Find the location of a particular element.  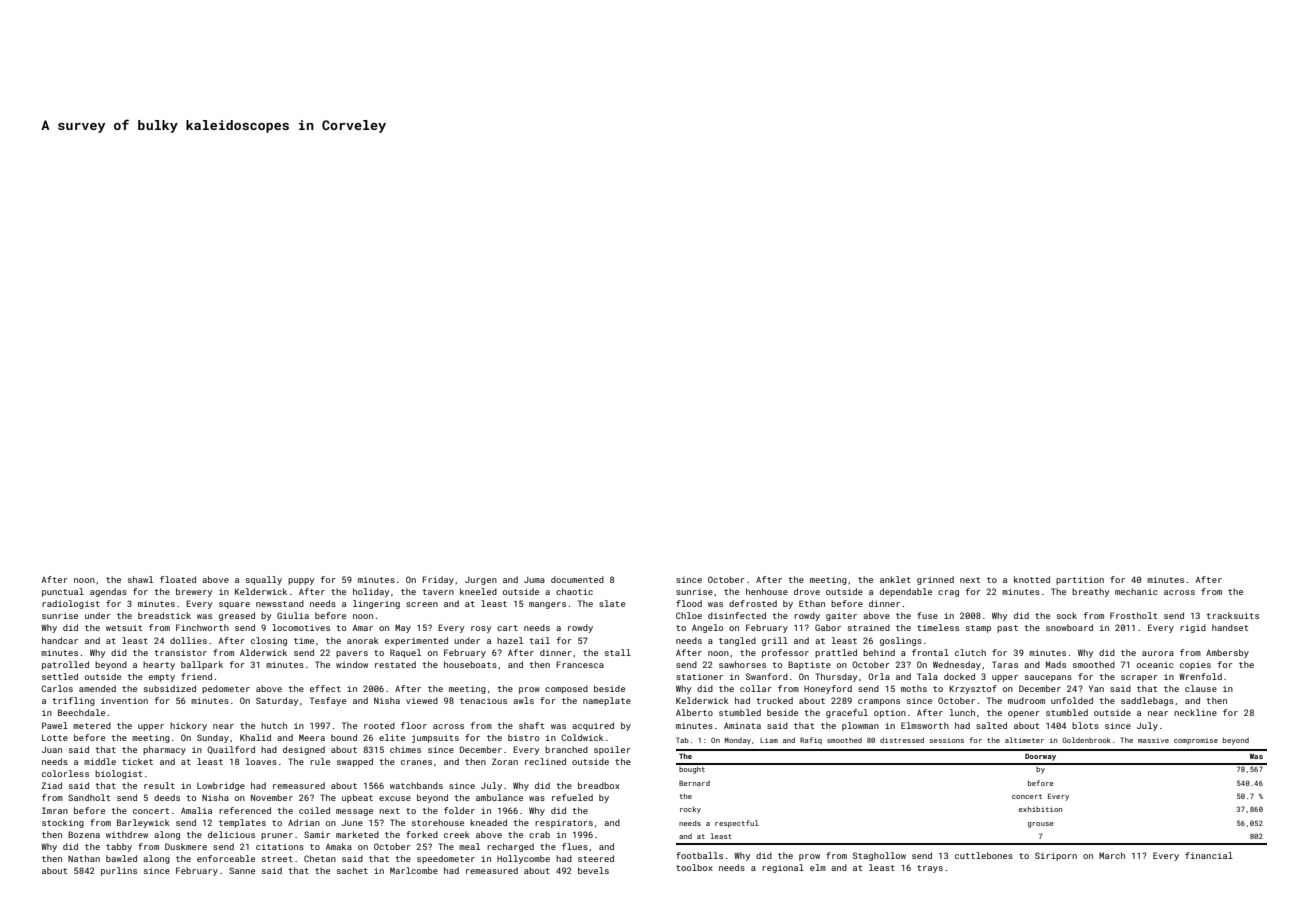

fuse is located at coordinates (927, 615).
